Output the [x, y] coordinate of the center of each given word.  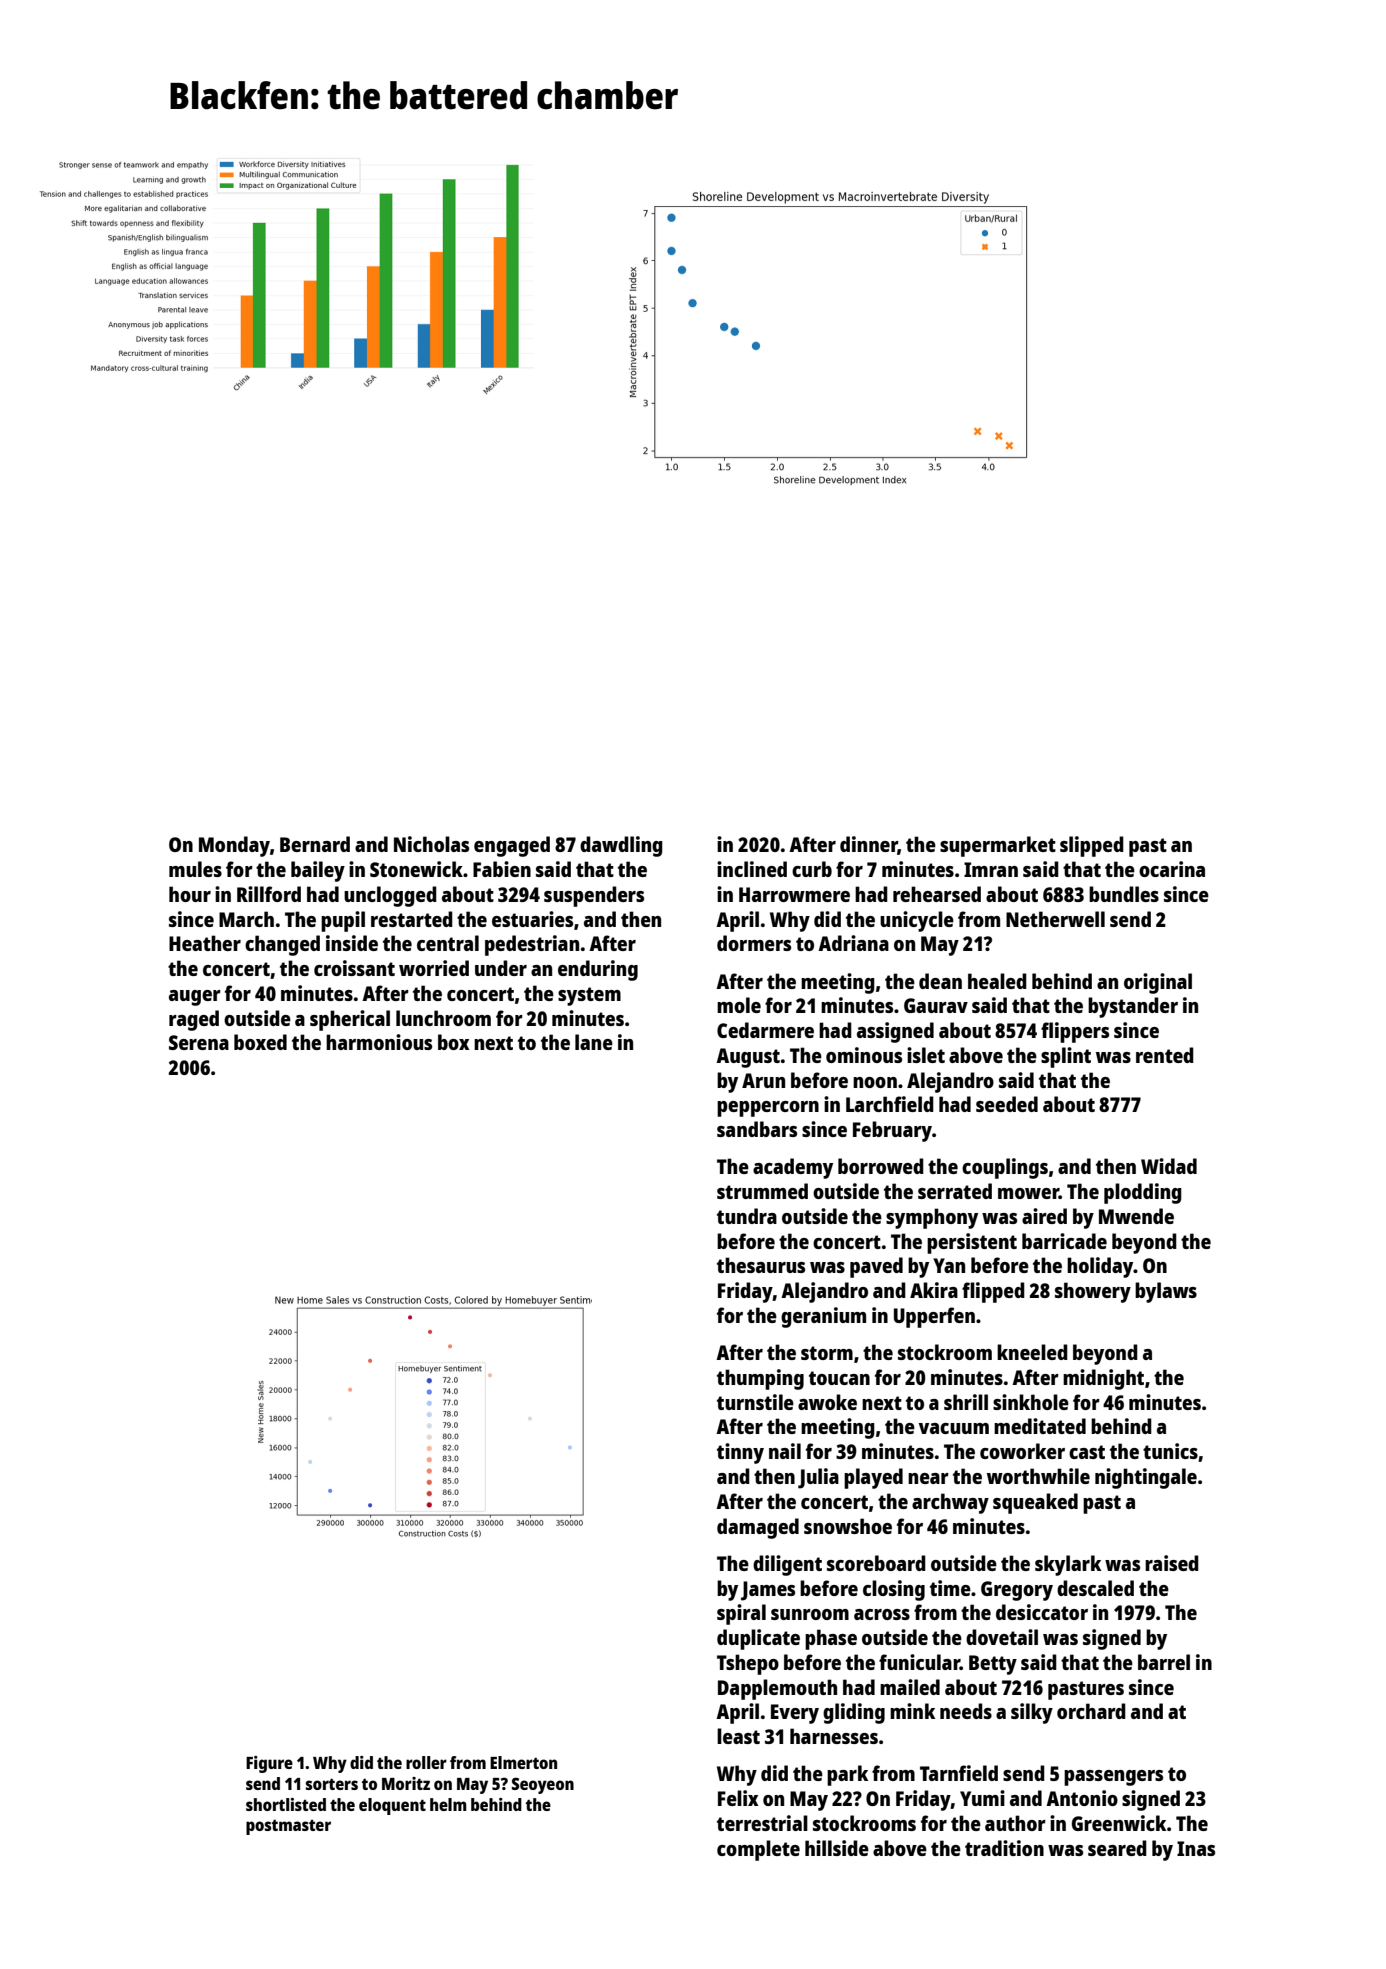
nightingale [1146, 1478]
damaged [758, 1528]
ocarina [1172, 869]
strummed [762, 1191]
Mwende [1136, 1216]
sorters [332, 1784]
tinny [740, 1453]
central [448, 943]
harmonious [379, 1042]
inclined [752, 869]
